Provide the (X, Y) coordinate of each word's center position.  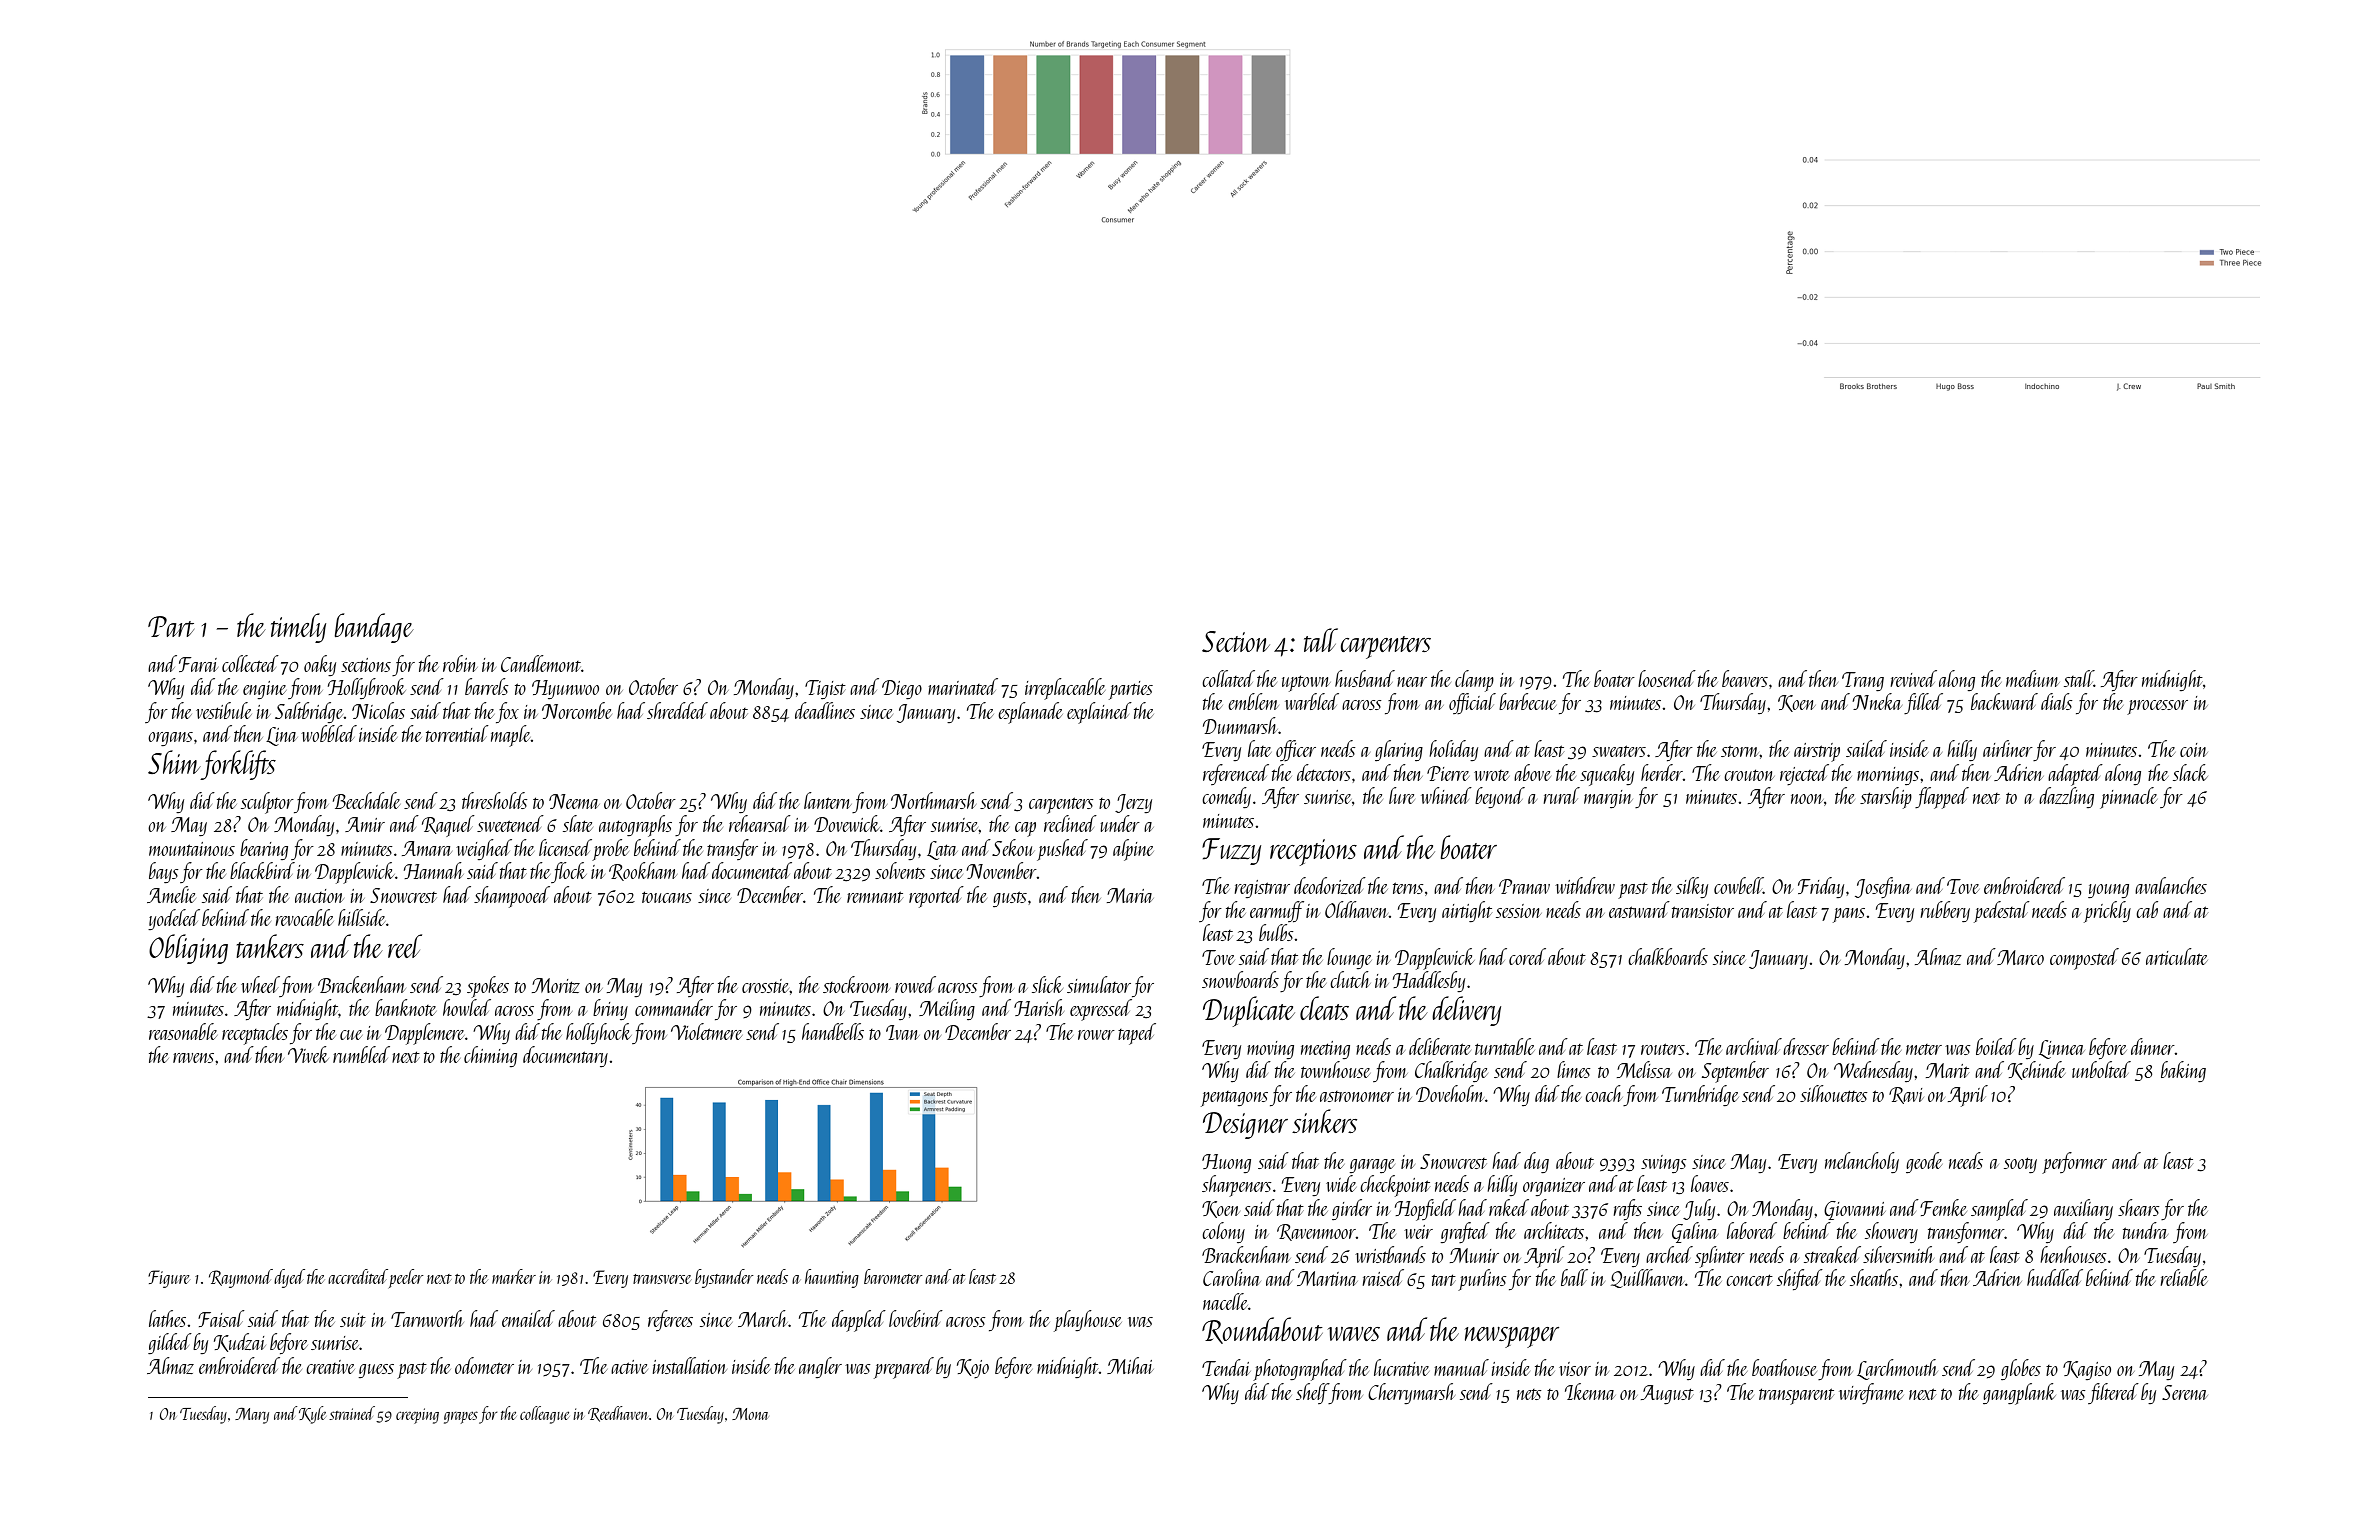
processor (2157, 707)
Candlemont (541, 663)
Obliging (188, 949)
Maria (1130, 895)
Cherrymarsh (1411, 1393)
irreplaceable (1065, 689)
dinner (2153, 1046)
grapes (461, 1417)
